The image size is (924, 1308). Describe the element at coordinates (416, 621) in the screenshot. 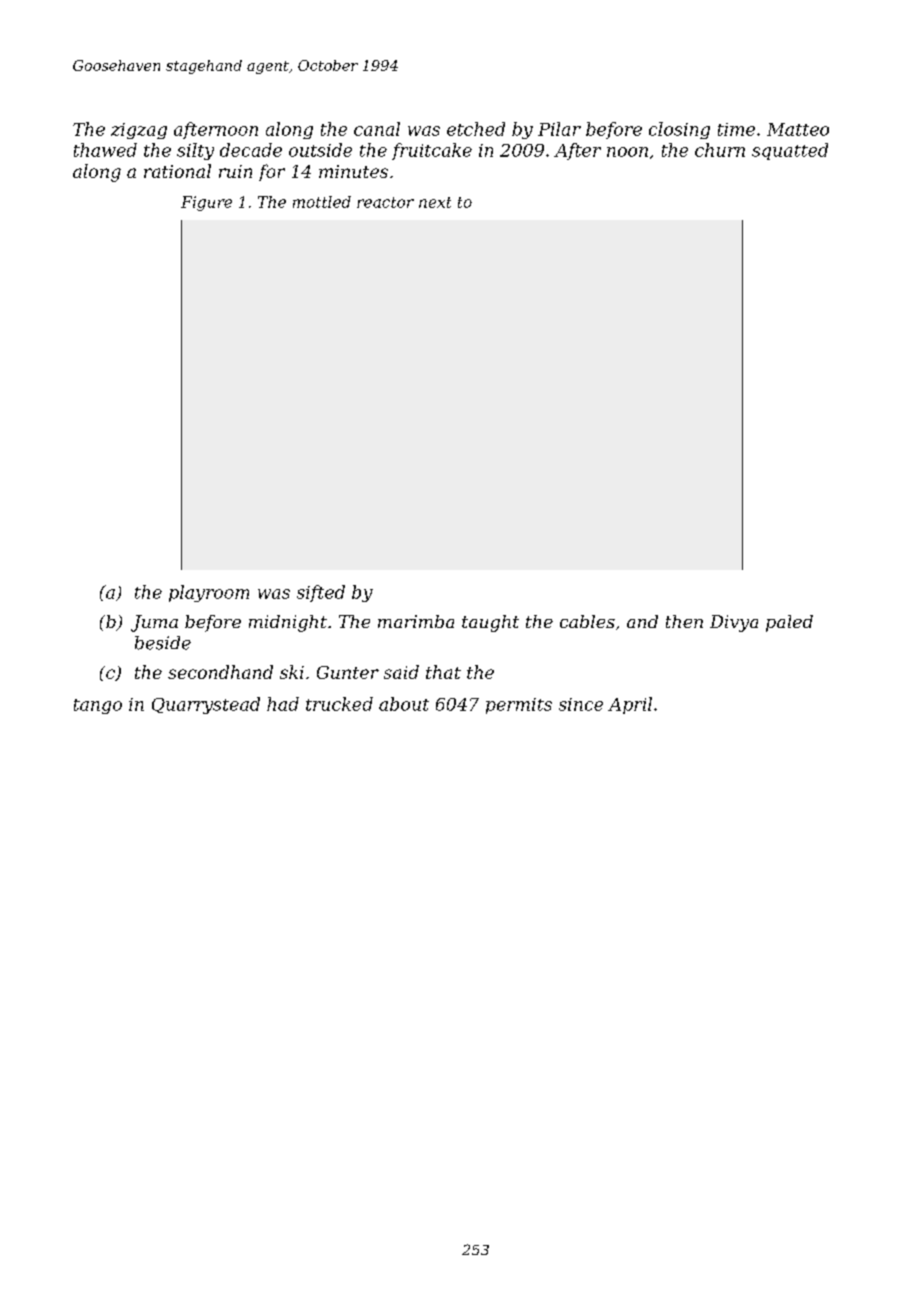

I see `marimba` at that location.
